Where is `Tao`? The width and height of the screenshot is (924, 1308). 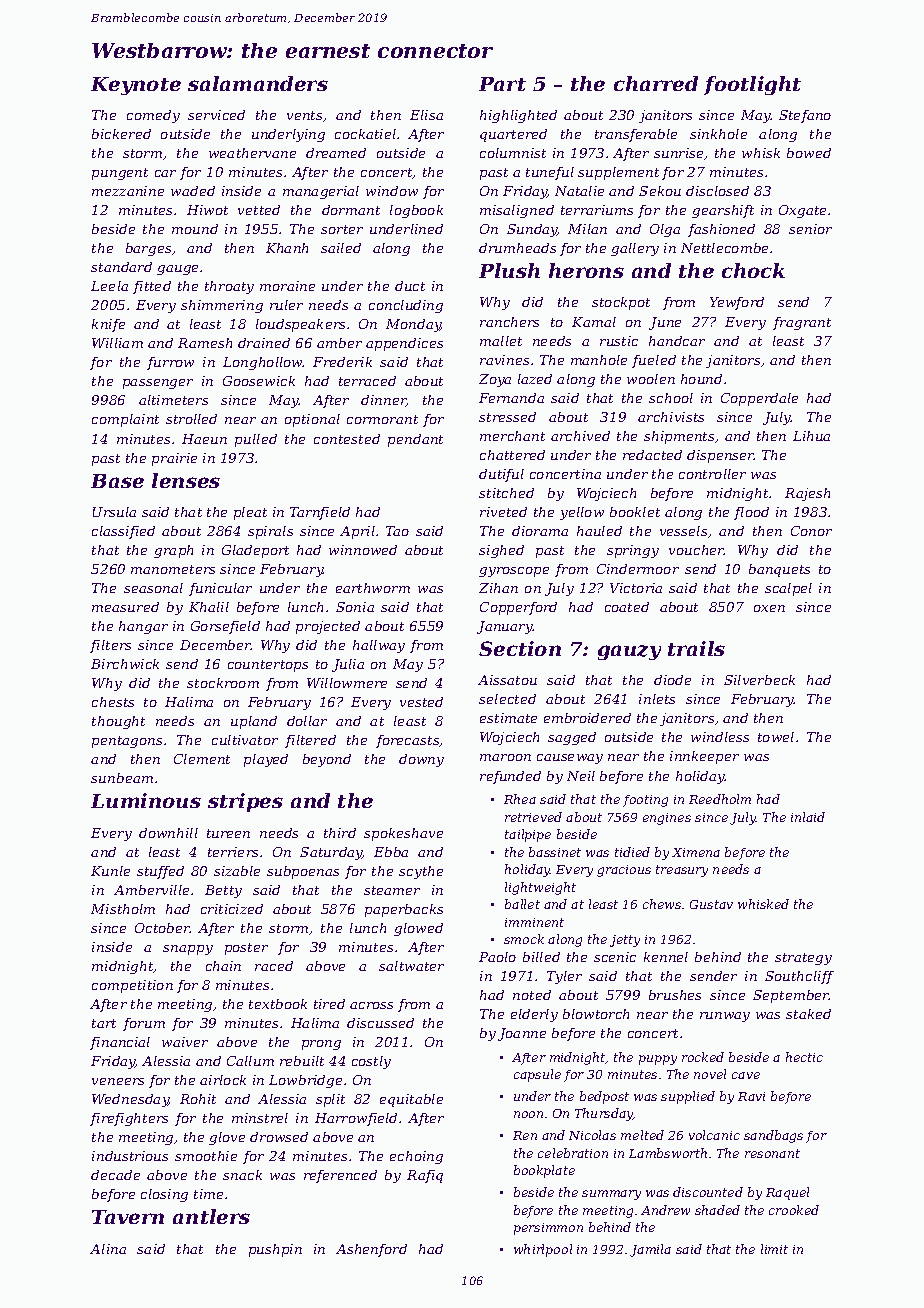
Tao is located at coordinates (397, 531).
